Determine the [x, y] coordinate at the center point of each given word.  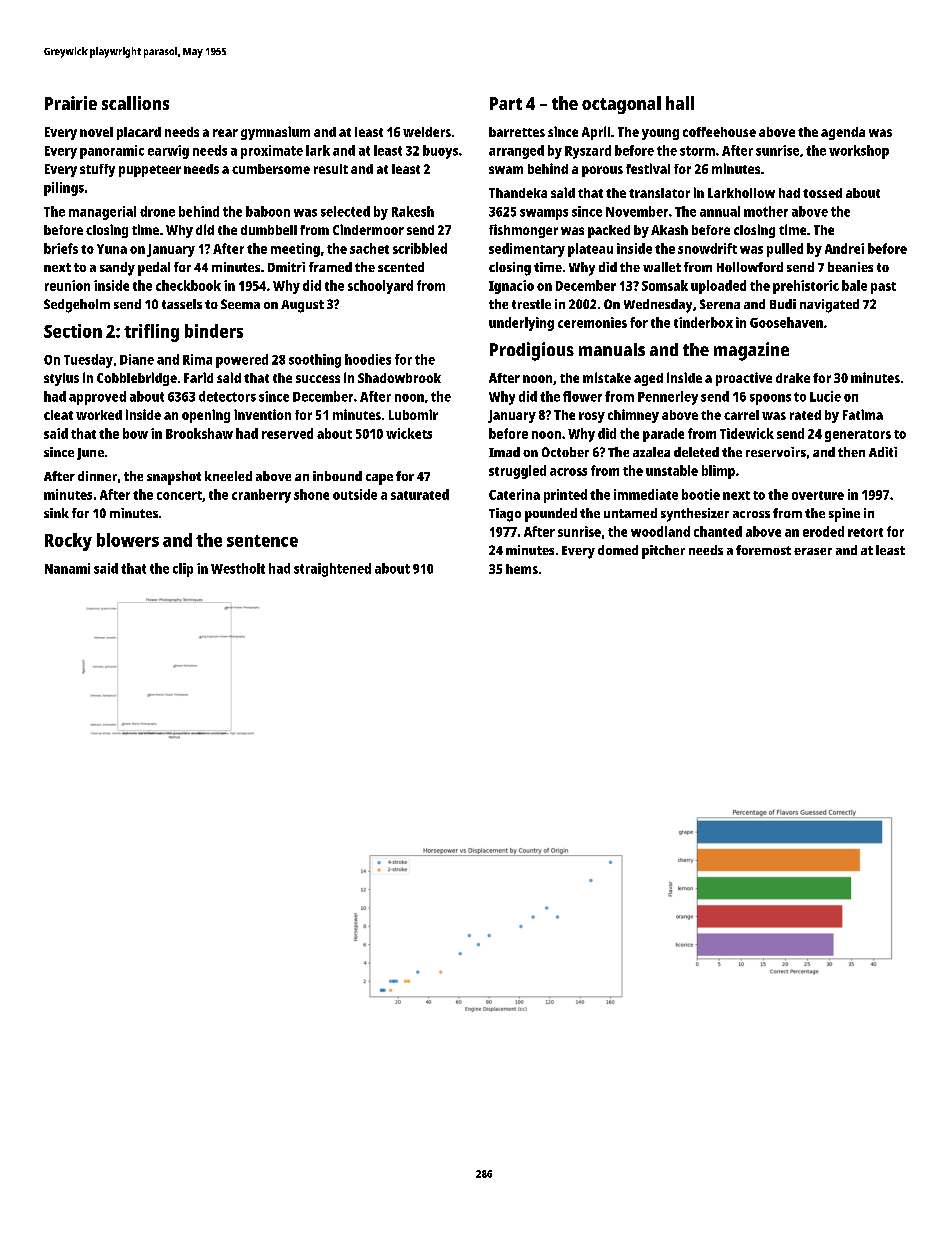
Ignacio [511, 287]
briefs [61, 248]
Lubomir [413, 414]
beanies [850, 267]
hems [522, 569]
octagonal [621, 105]
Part [506, 103]
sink [56, 513]
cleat [58, 415]
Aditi [883, 452]
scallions [135, 103]
